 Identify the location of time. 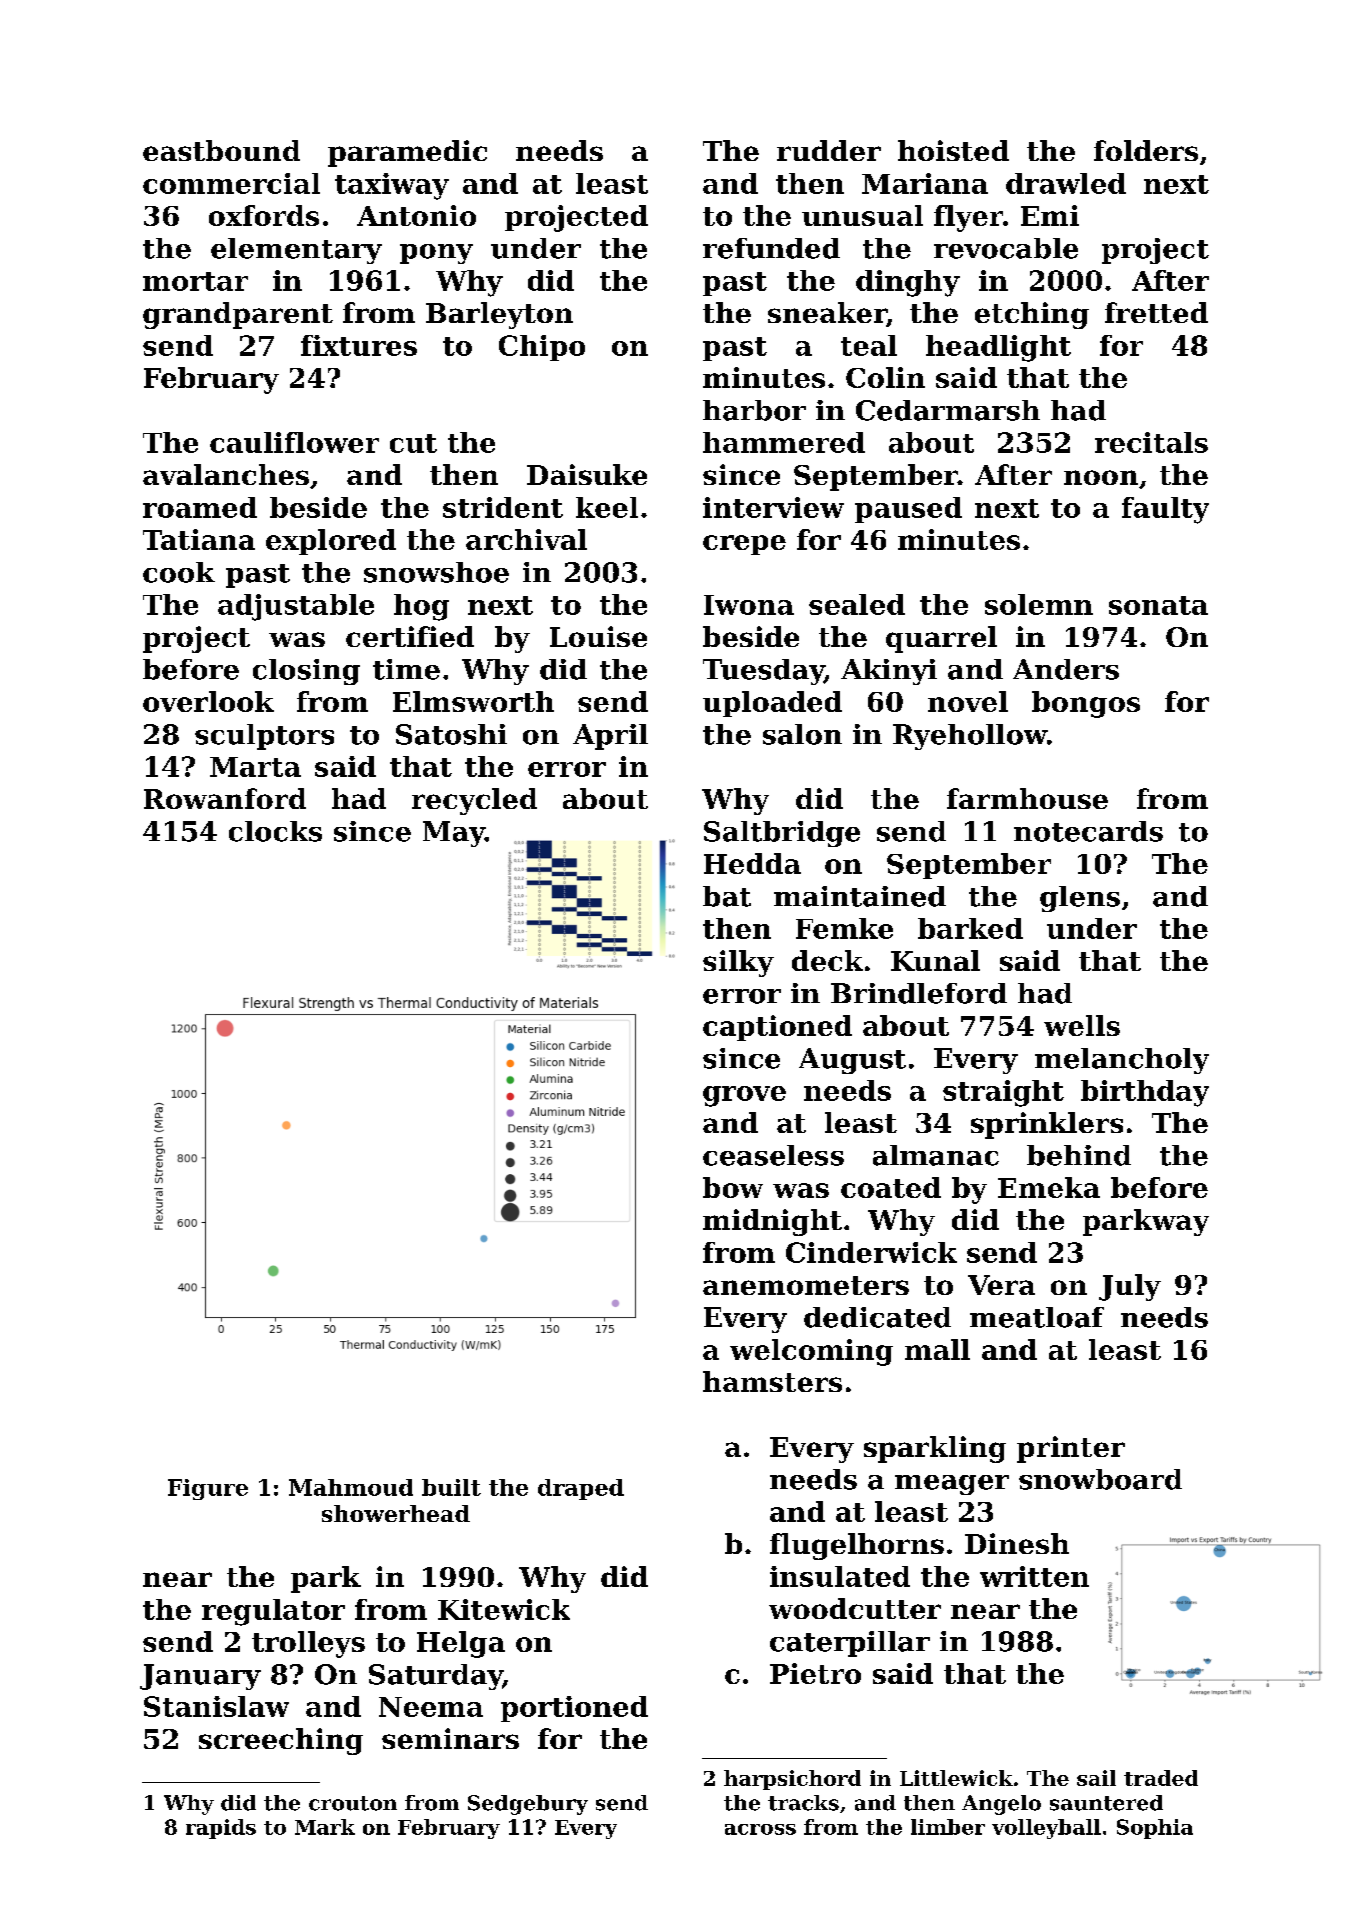
(406, 669).
